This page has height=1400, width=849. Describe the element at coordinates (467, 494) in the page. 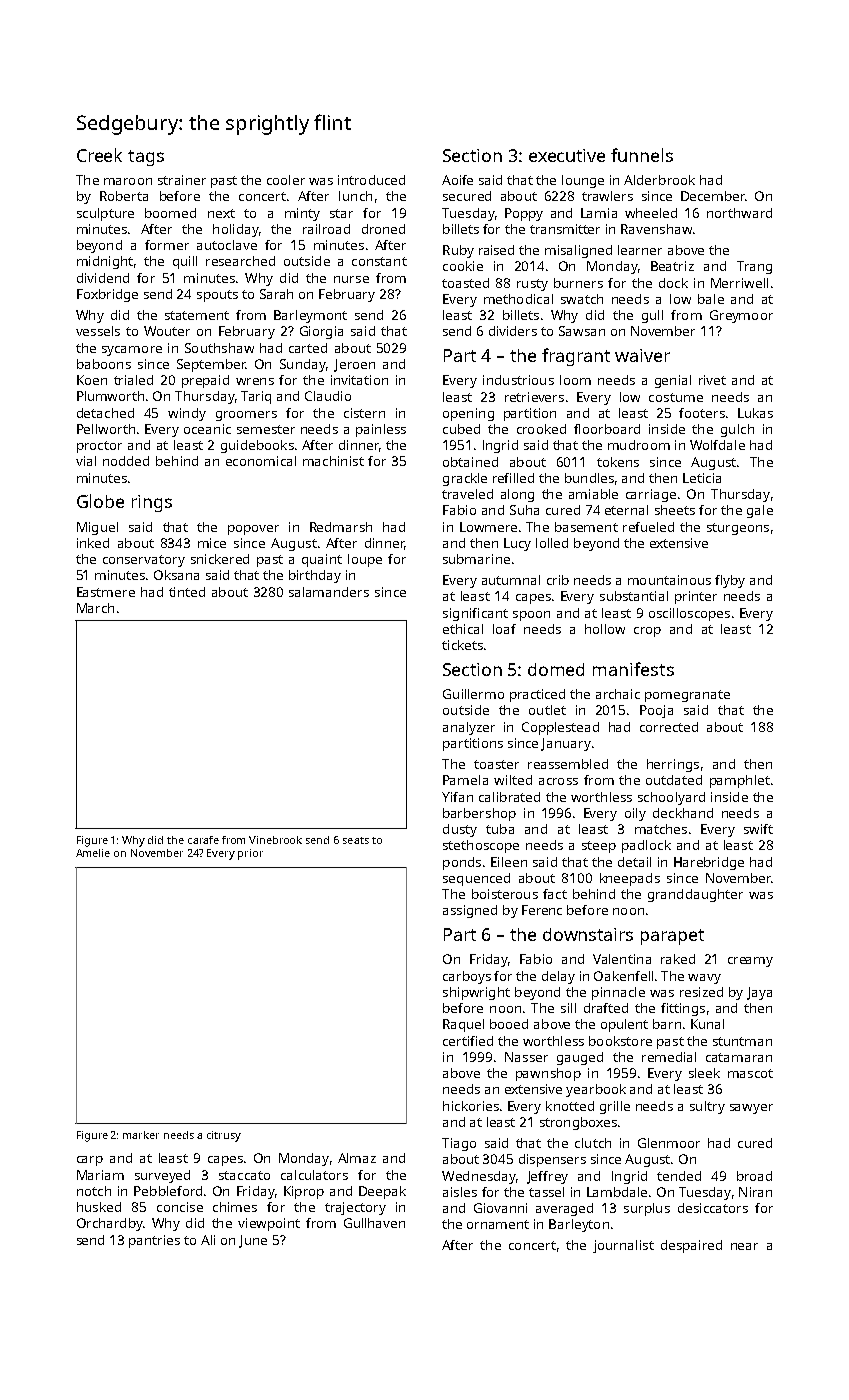

I see `traveled` at that location.
